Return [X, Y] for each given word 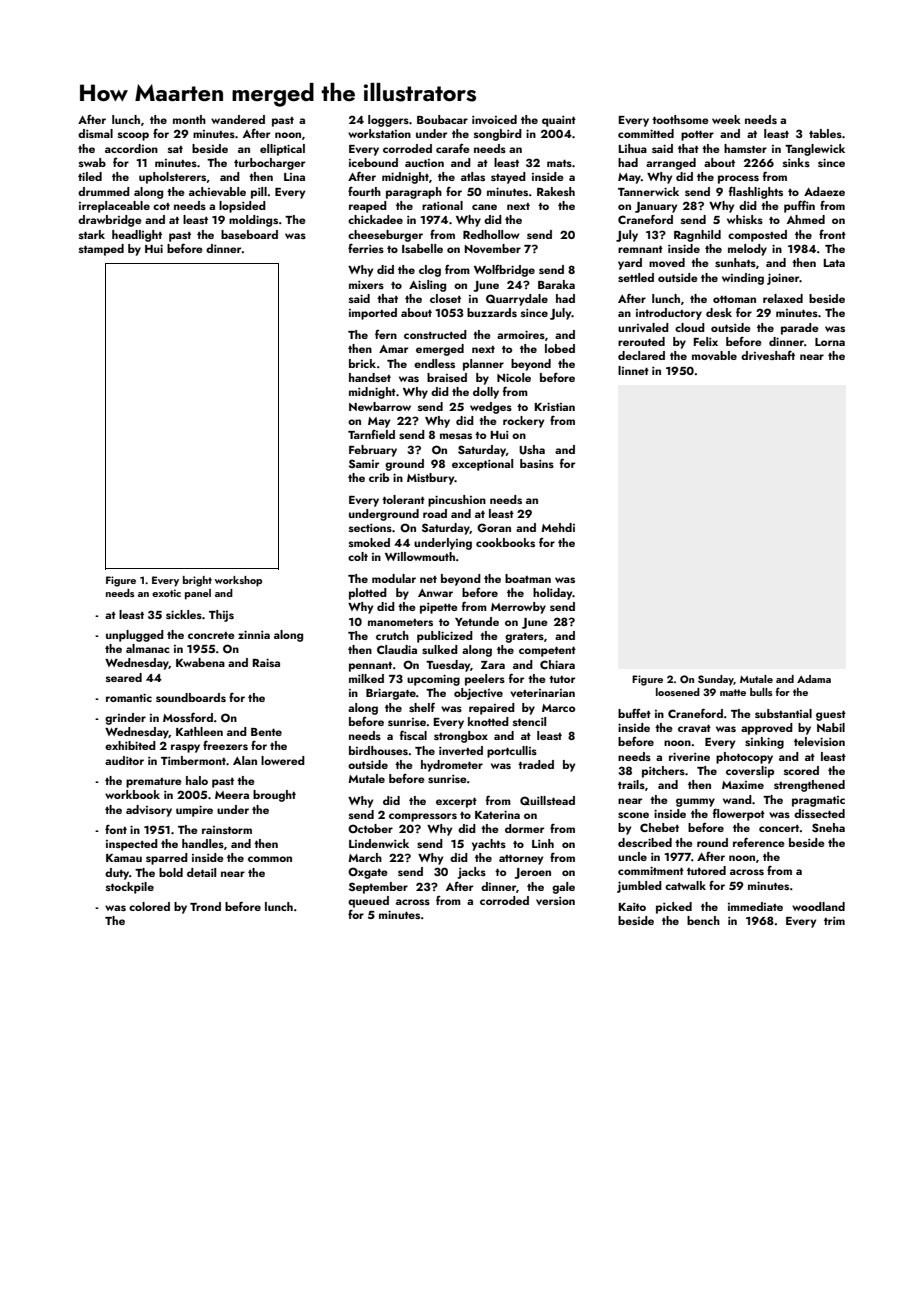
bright [197, 581]
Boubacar [442, 119]
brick [362, 363]
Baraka [556, 284]
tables [825, 133]
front [832, 234]
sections [370, 528]
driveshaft [768, 355]
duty [117, 874]
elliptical [282, 150]
